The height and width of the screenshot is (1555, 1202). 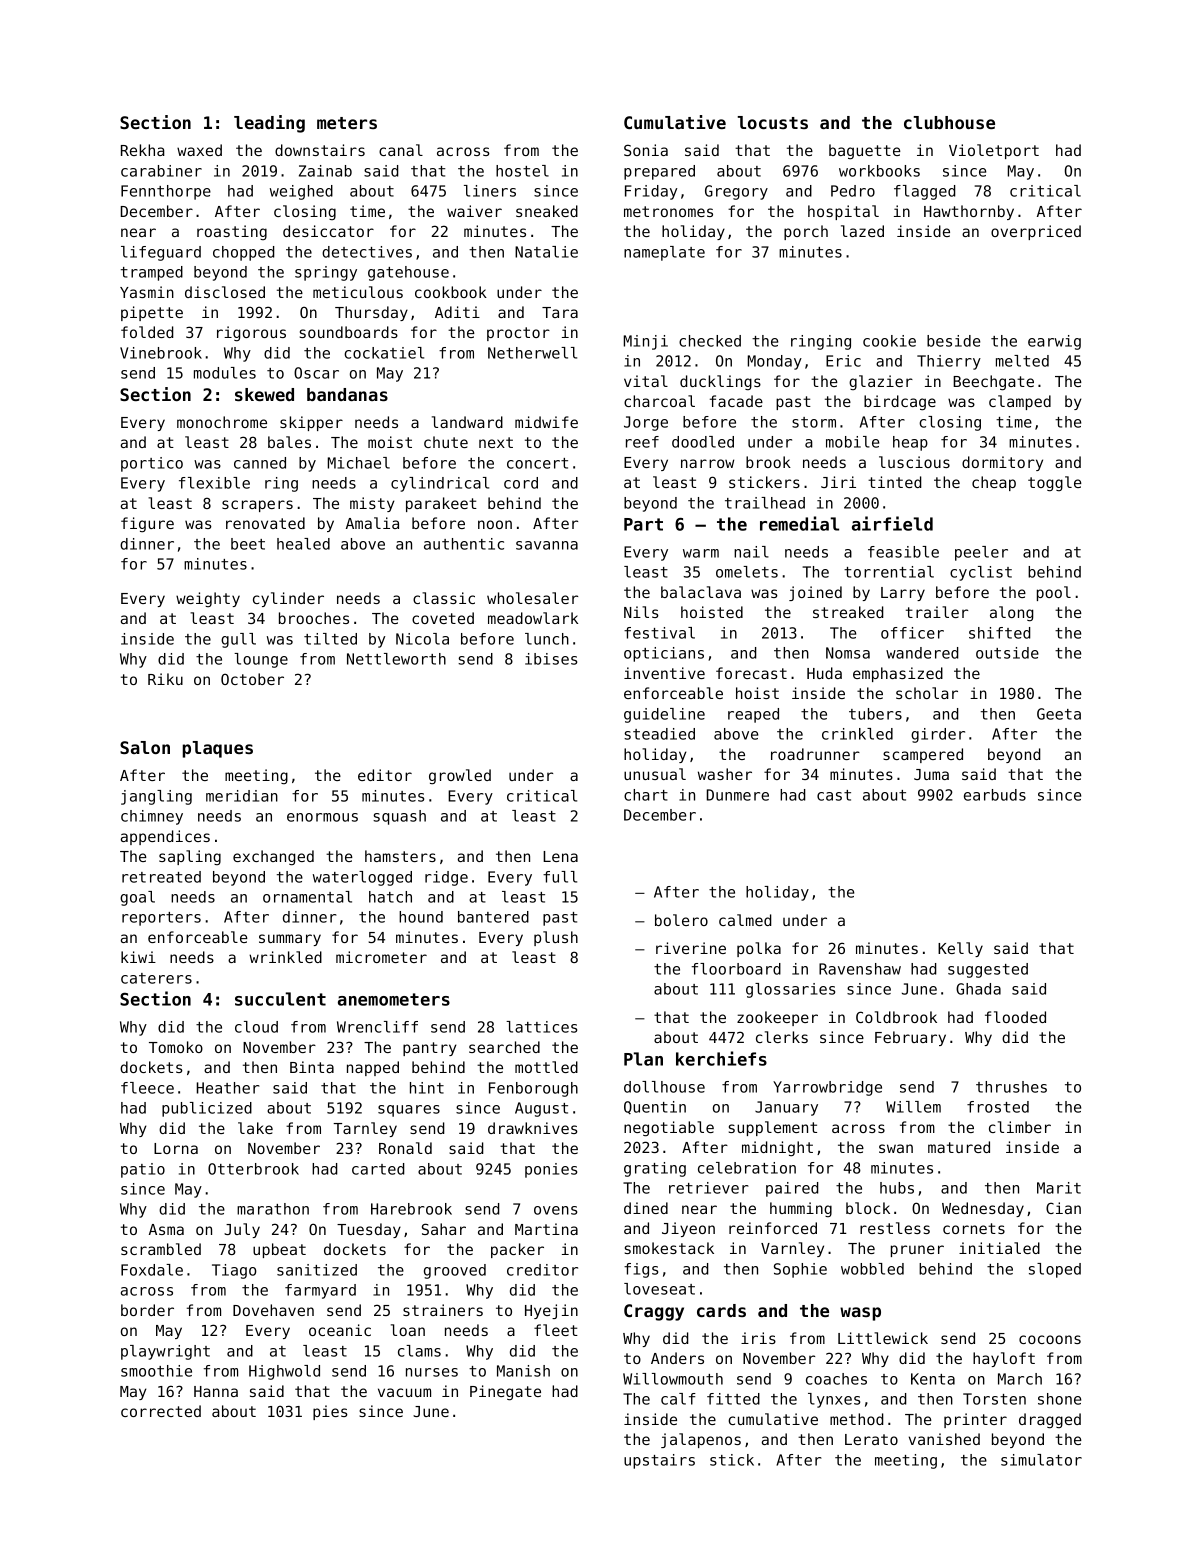 I want to click on pies, so click(x=330, y=1412).
